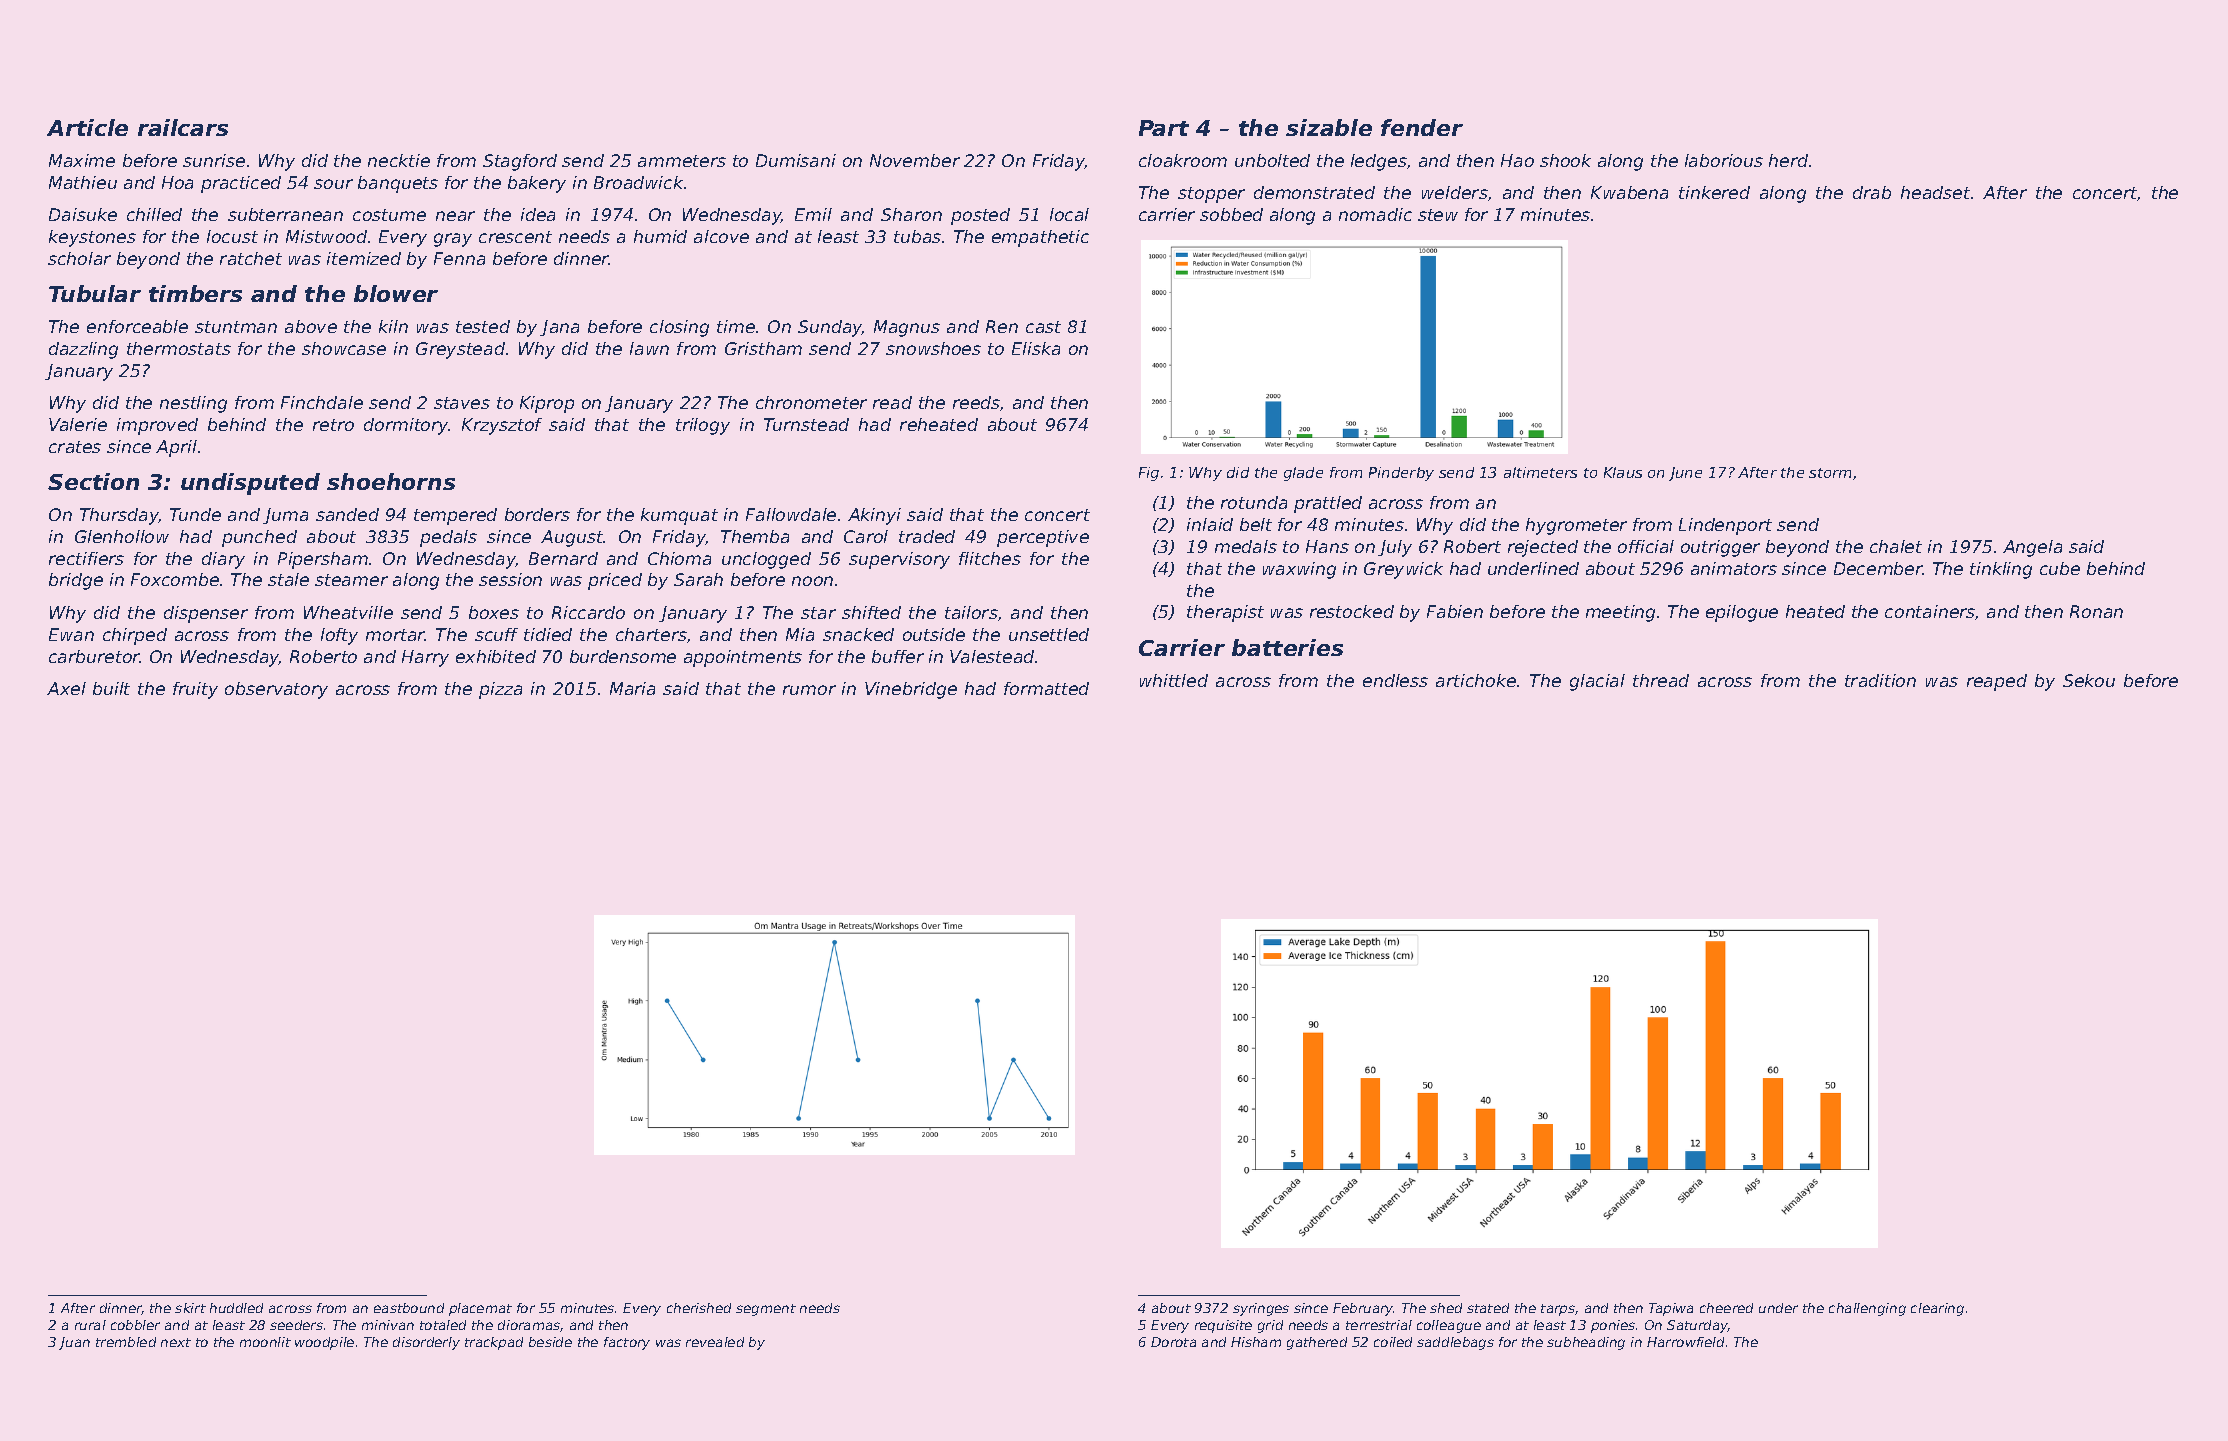  I want to click on Finchdale, so click(322, 402).
